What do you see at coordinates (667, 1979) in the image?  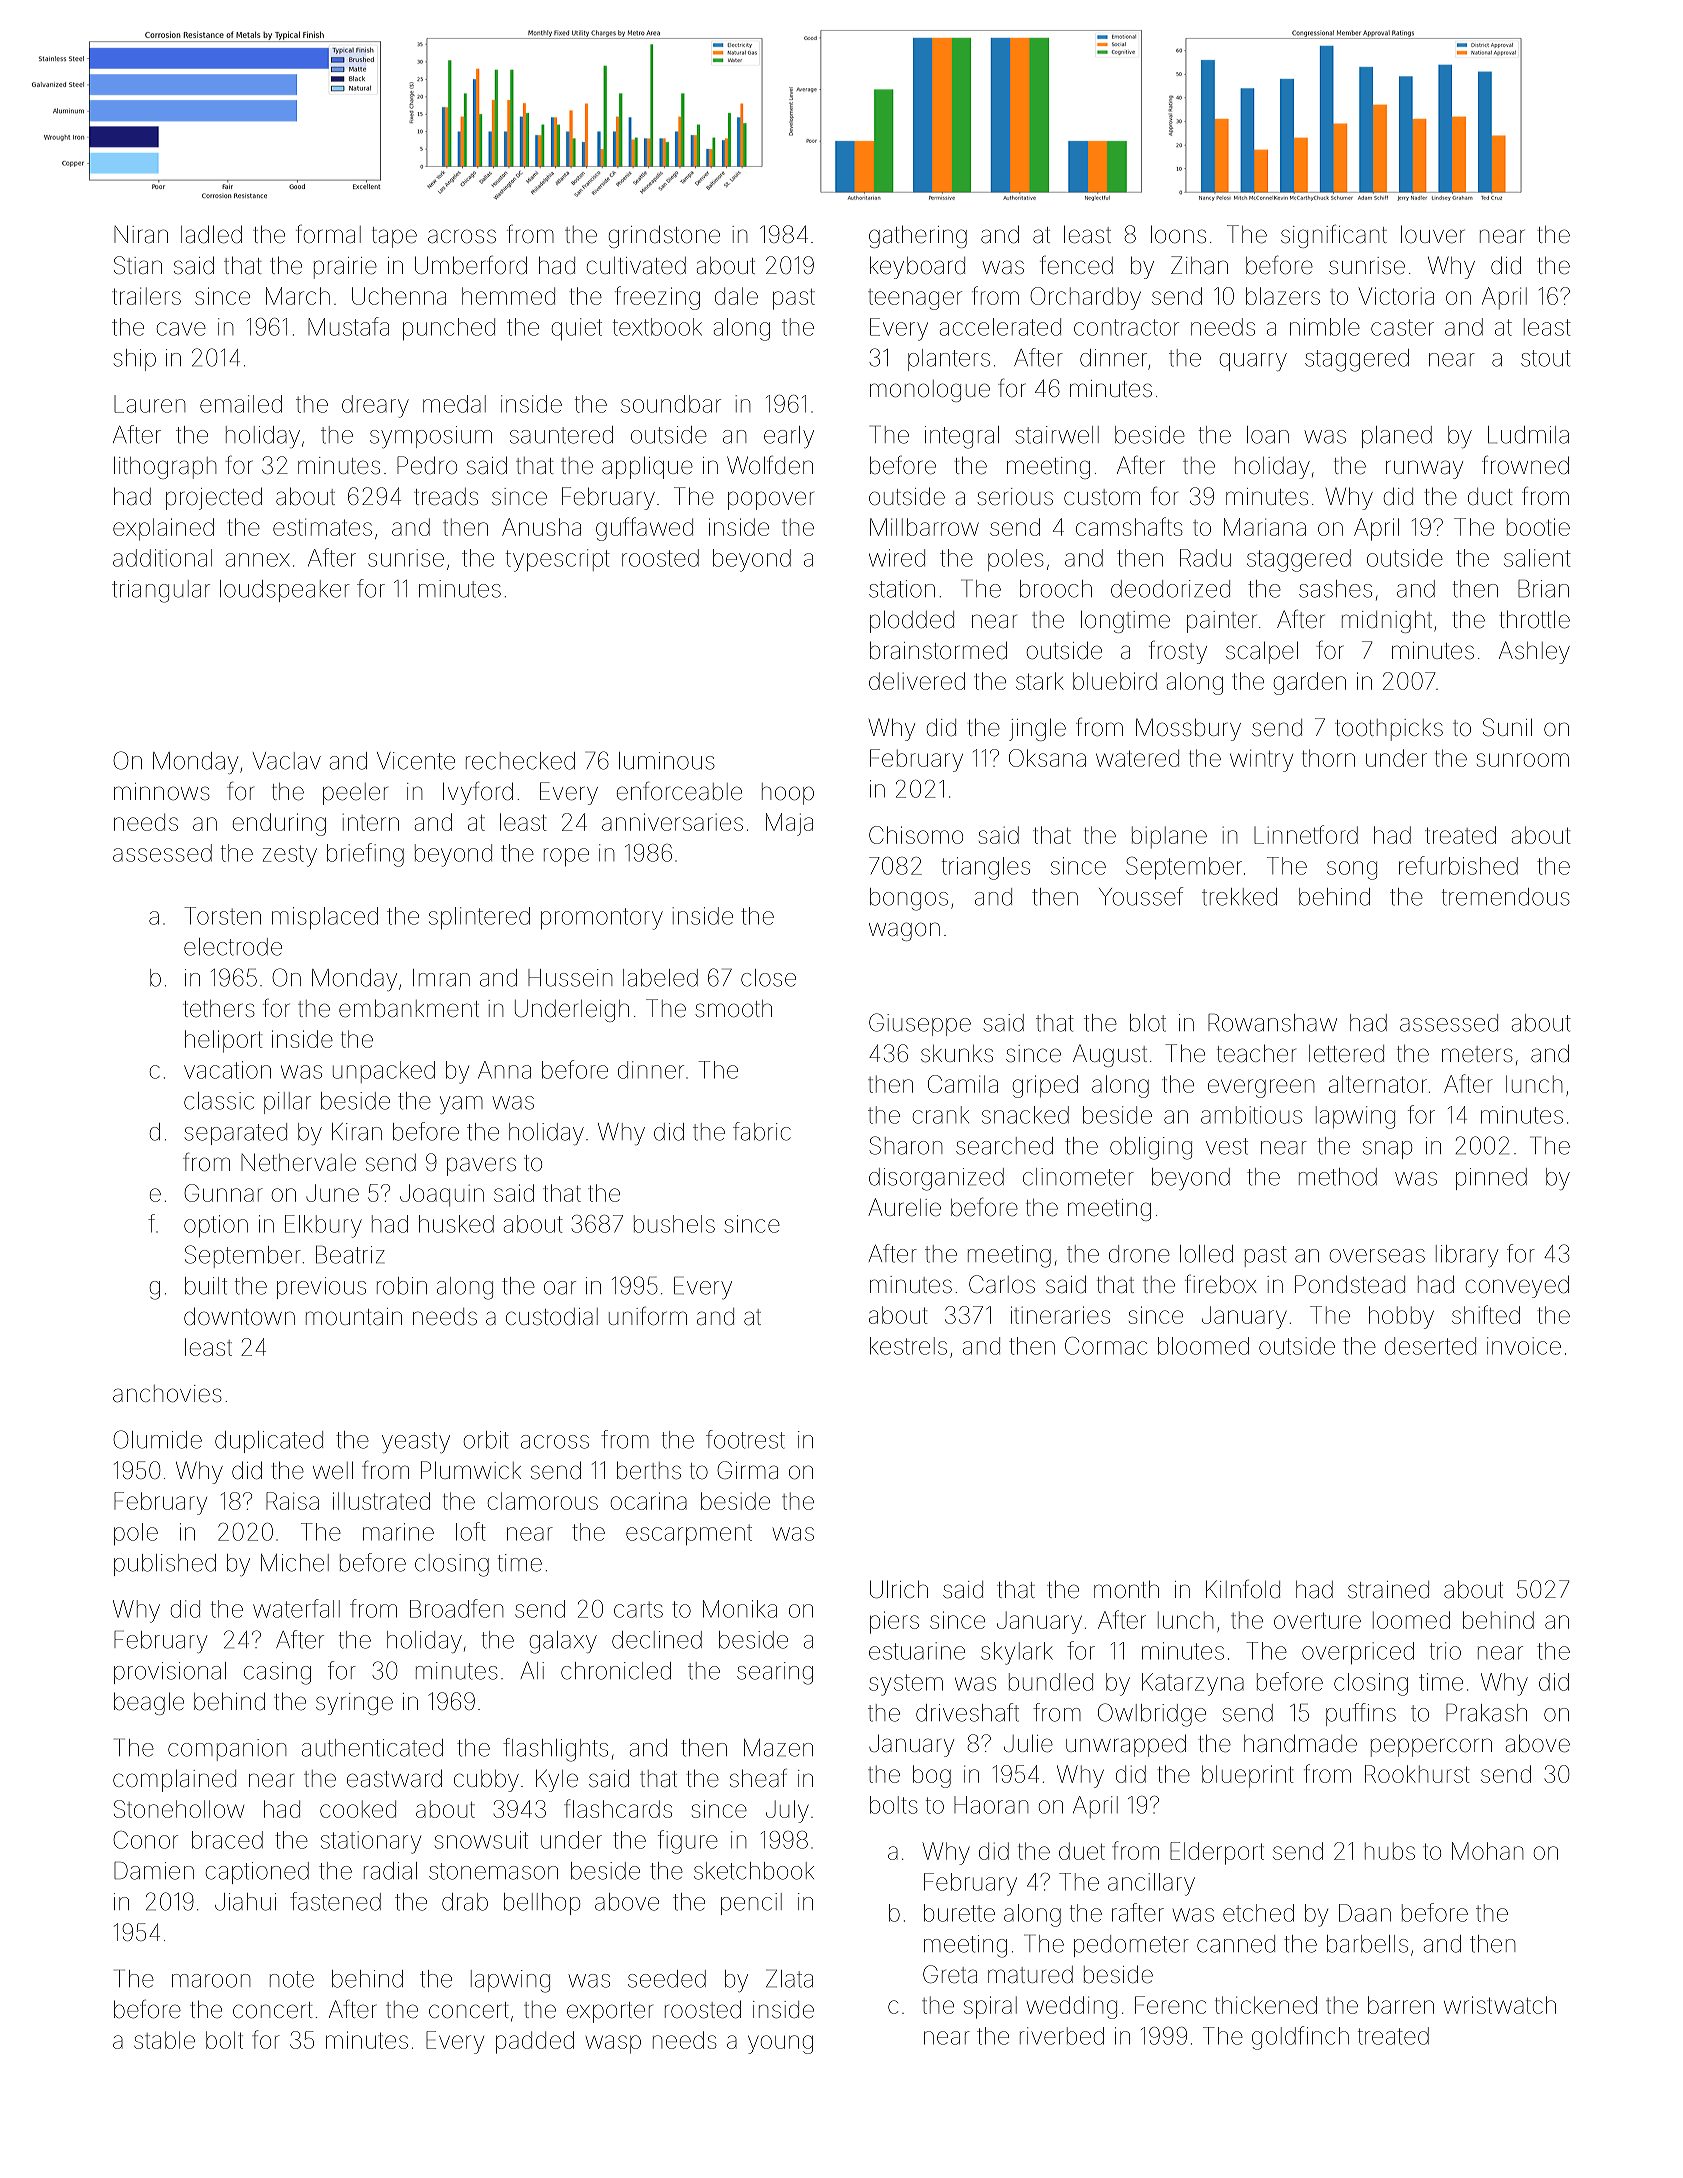 I see `seeded` at bounding box center [667, 1979].
